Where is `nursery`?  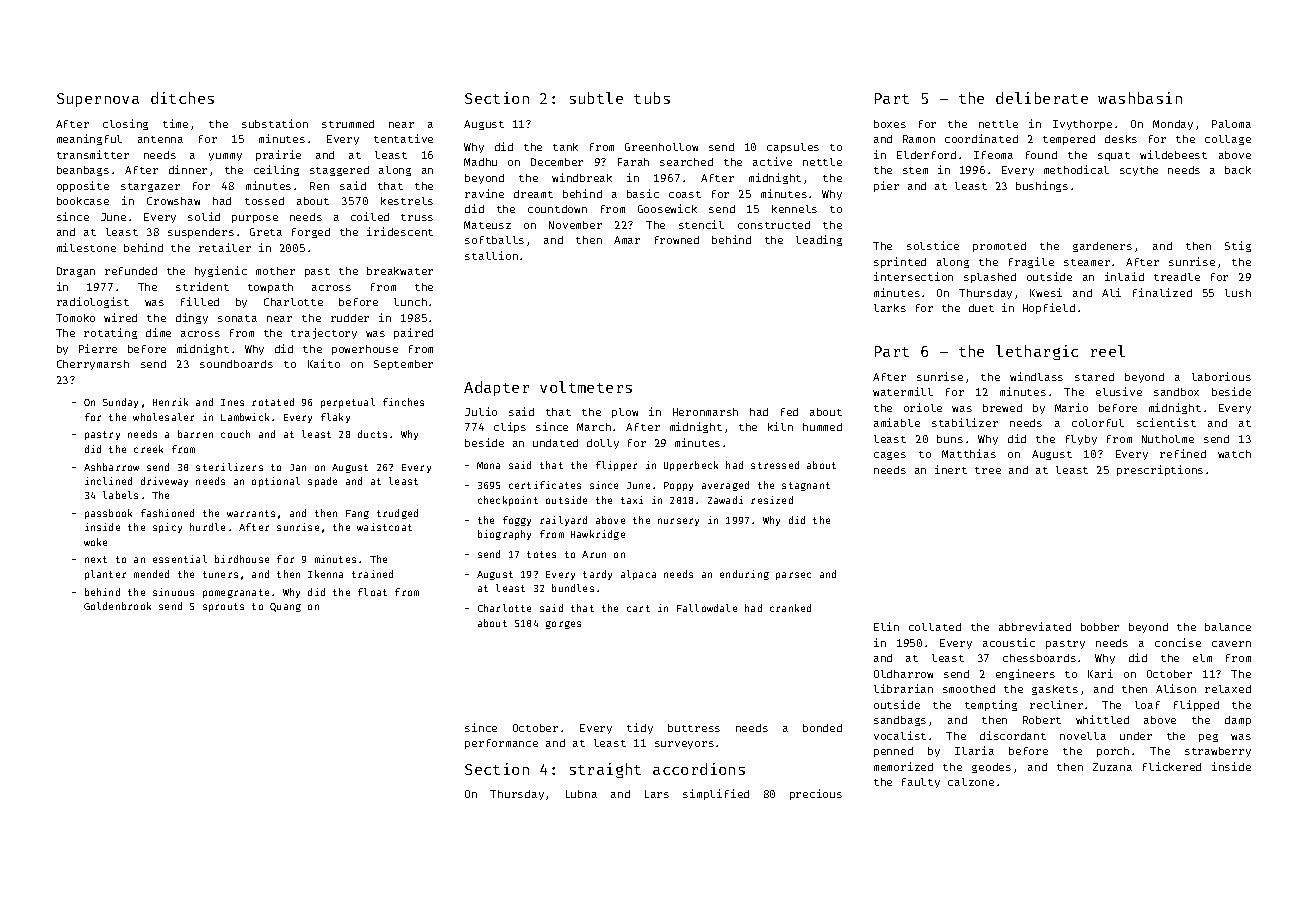 nursery is located at coordinates (678, 522).
